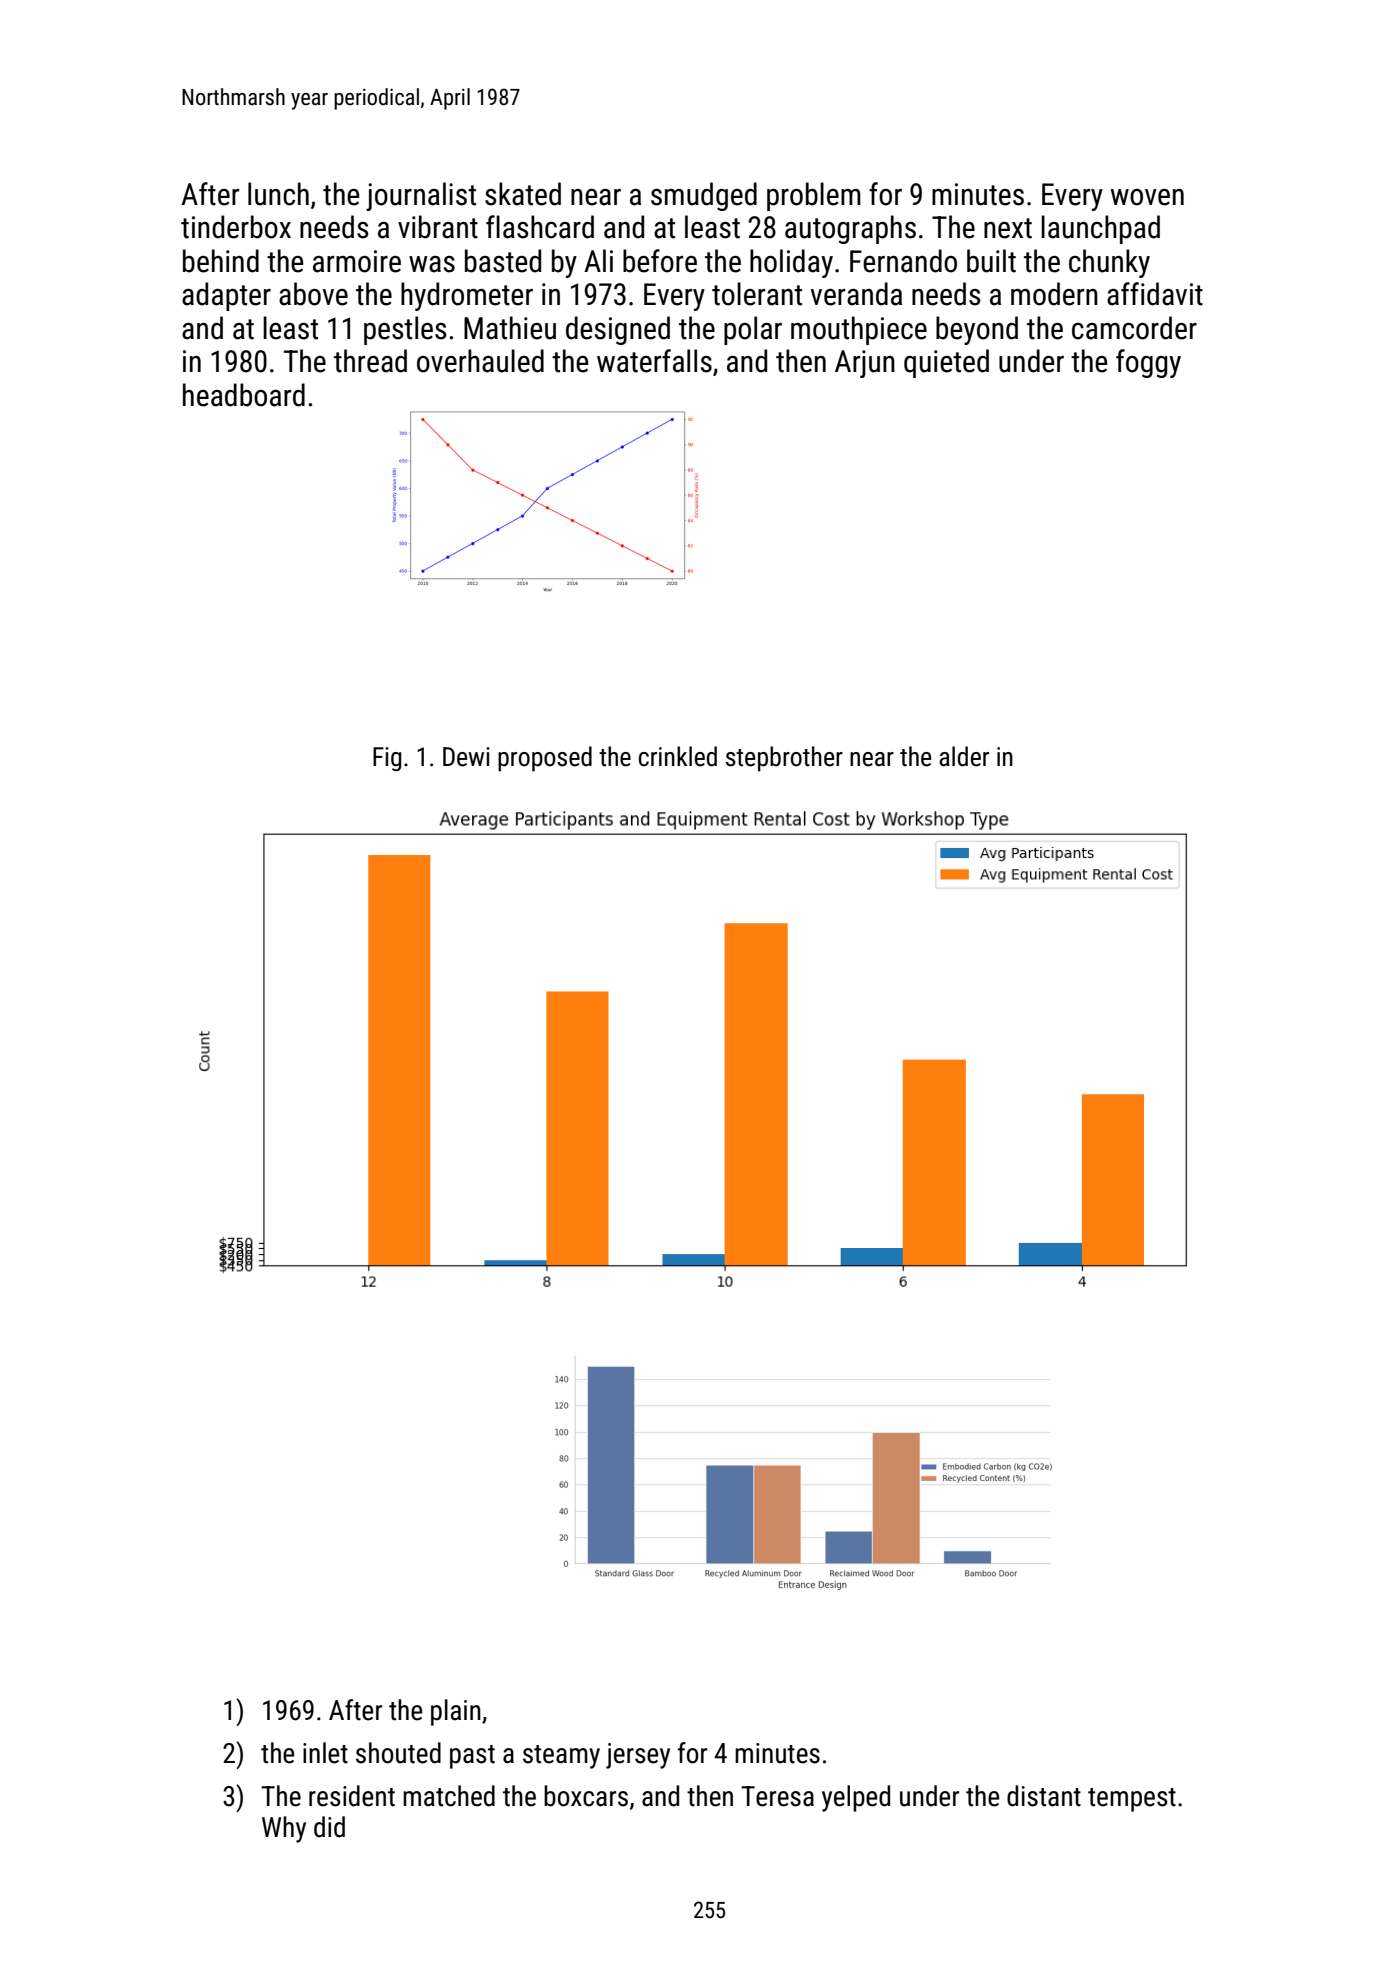 This screenshot has width=1386, height=1969. I want to click on waterfalls, so click(654, 361).
